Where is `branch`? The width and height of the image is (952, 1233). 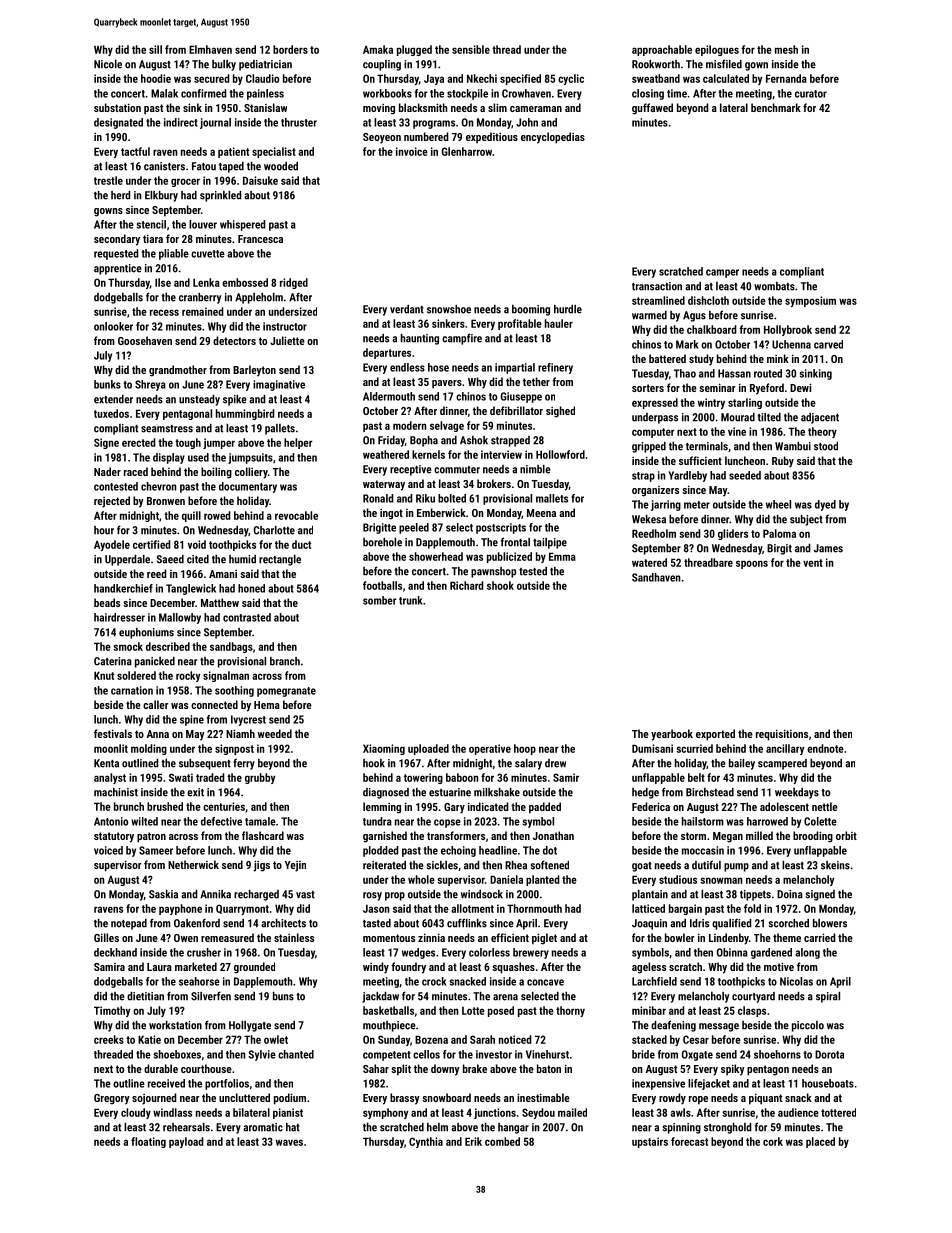
branch is located at coordinates (285, 661).
